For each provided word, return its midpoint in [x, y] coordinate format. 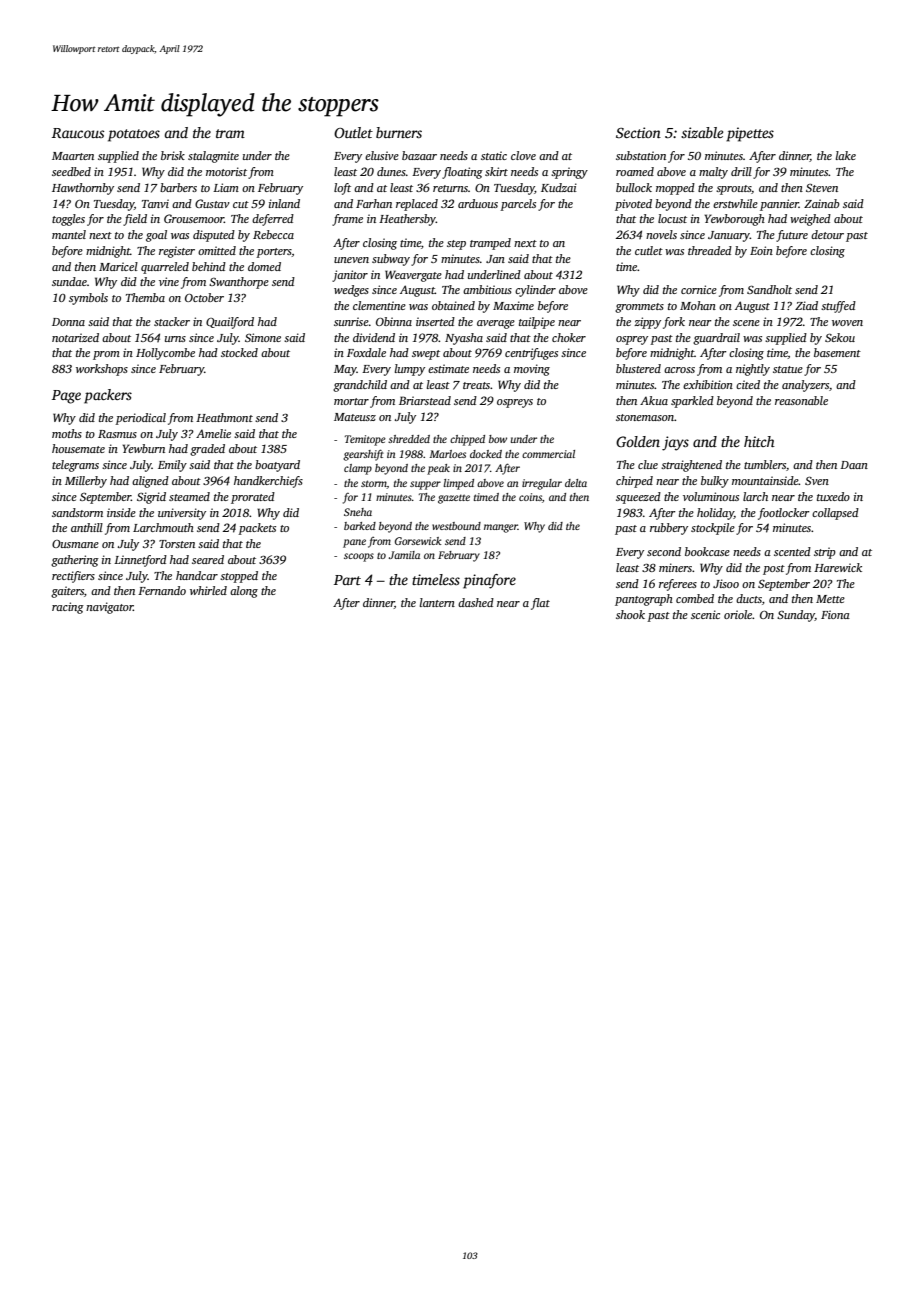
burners [399, 132]
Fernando [162, 590]
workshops [102, 370]
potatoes [134, 135]
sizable [702, 132]
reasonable [801, 400]
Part [347, 580]
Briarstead [425, 400]
